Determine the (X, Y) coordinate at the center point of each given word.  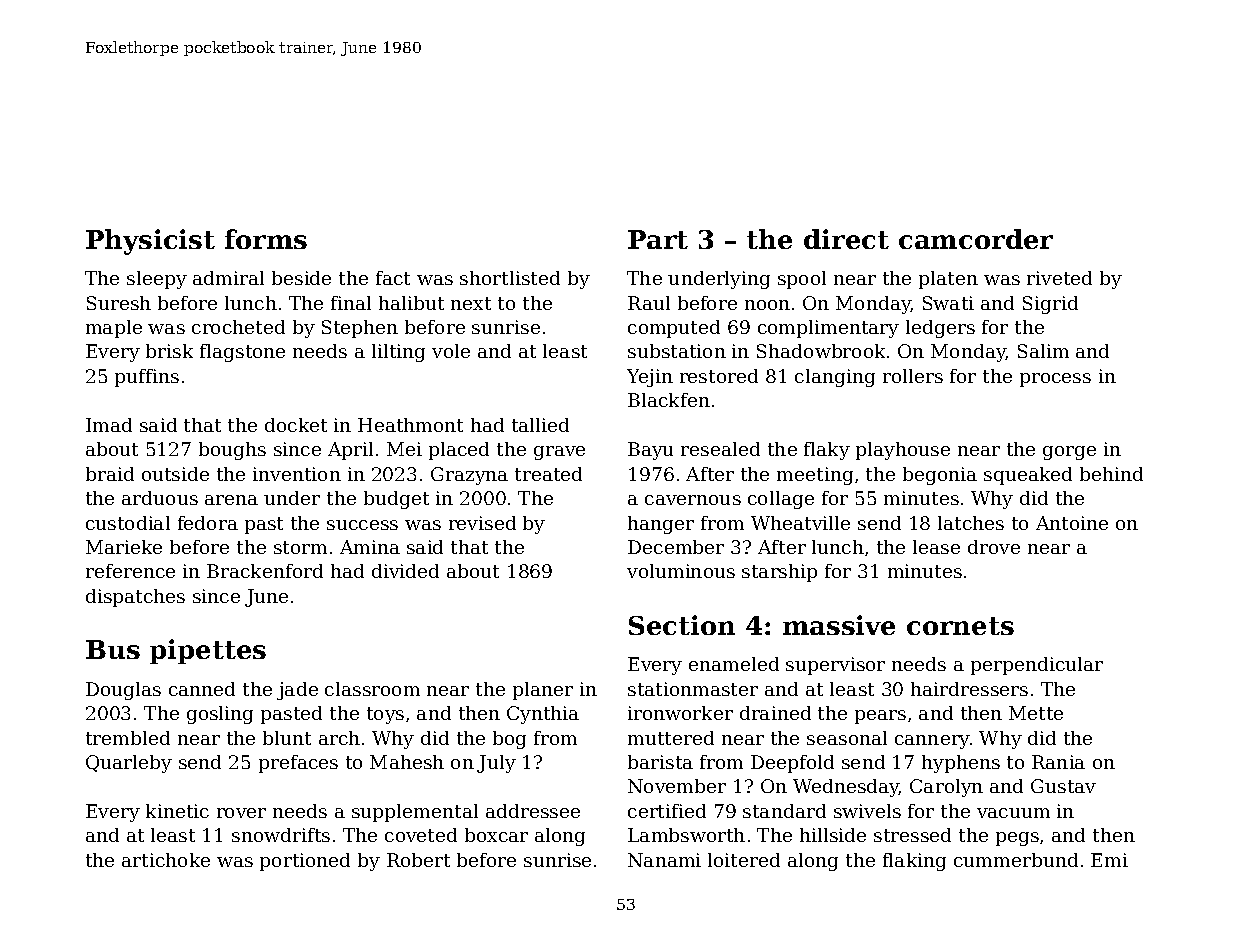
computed (674, 329)
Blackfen (669, 400)
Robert (418, 860)
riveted (1059, 278)
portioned (305, 862)
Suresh (119, 303)
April (350, 451)
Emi (1109, 860)
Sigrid (1050, 305)
